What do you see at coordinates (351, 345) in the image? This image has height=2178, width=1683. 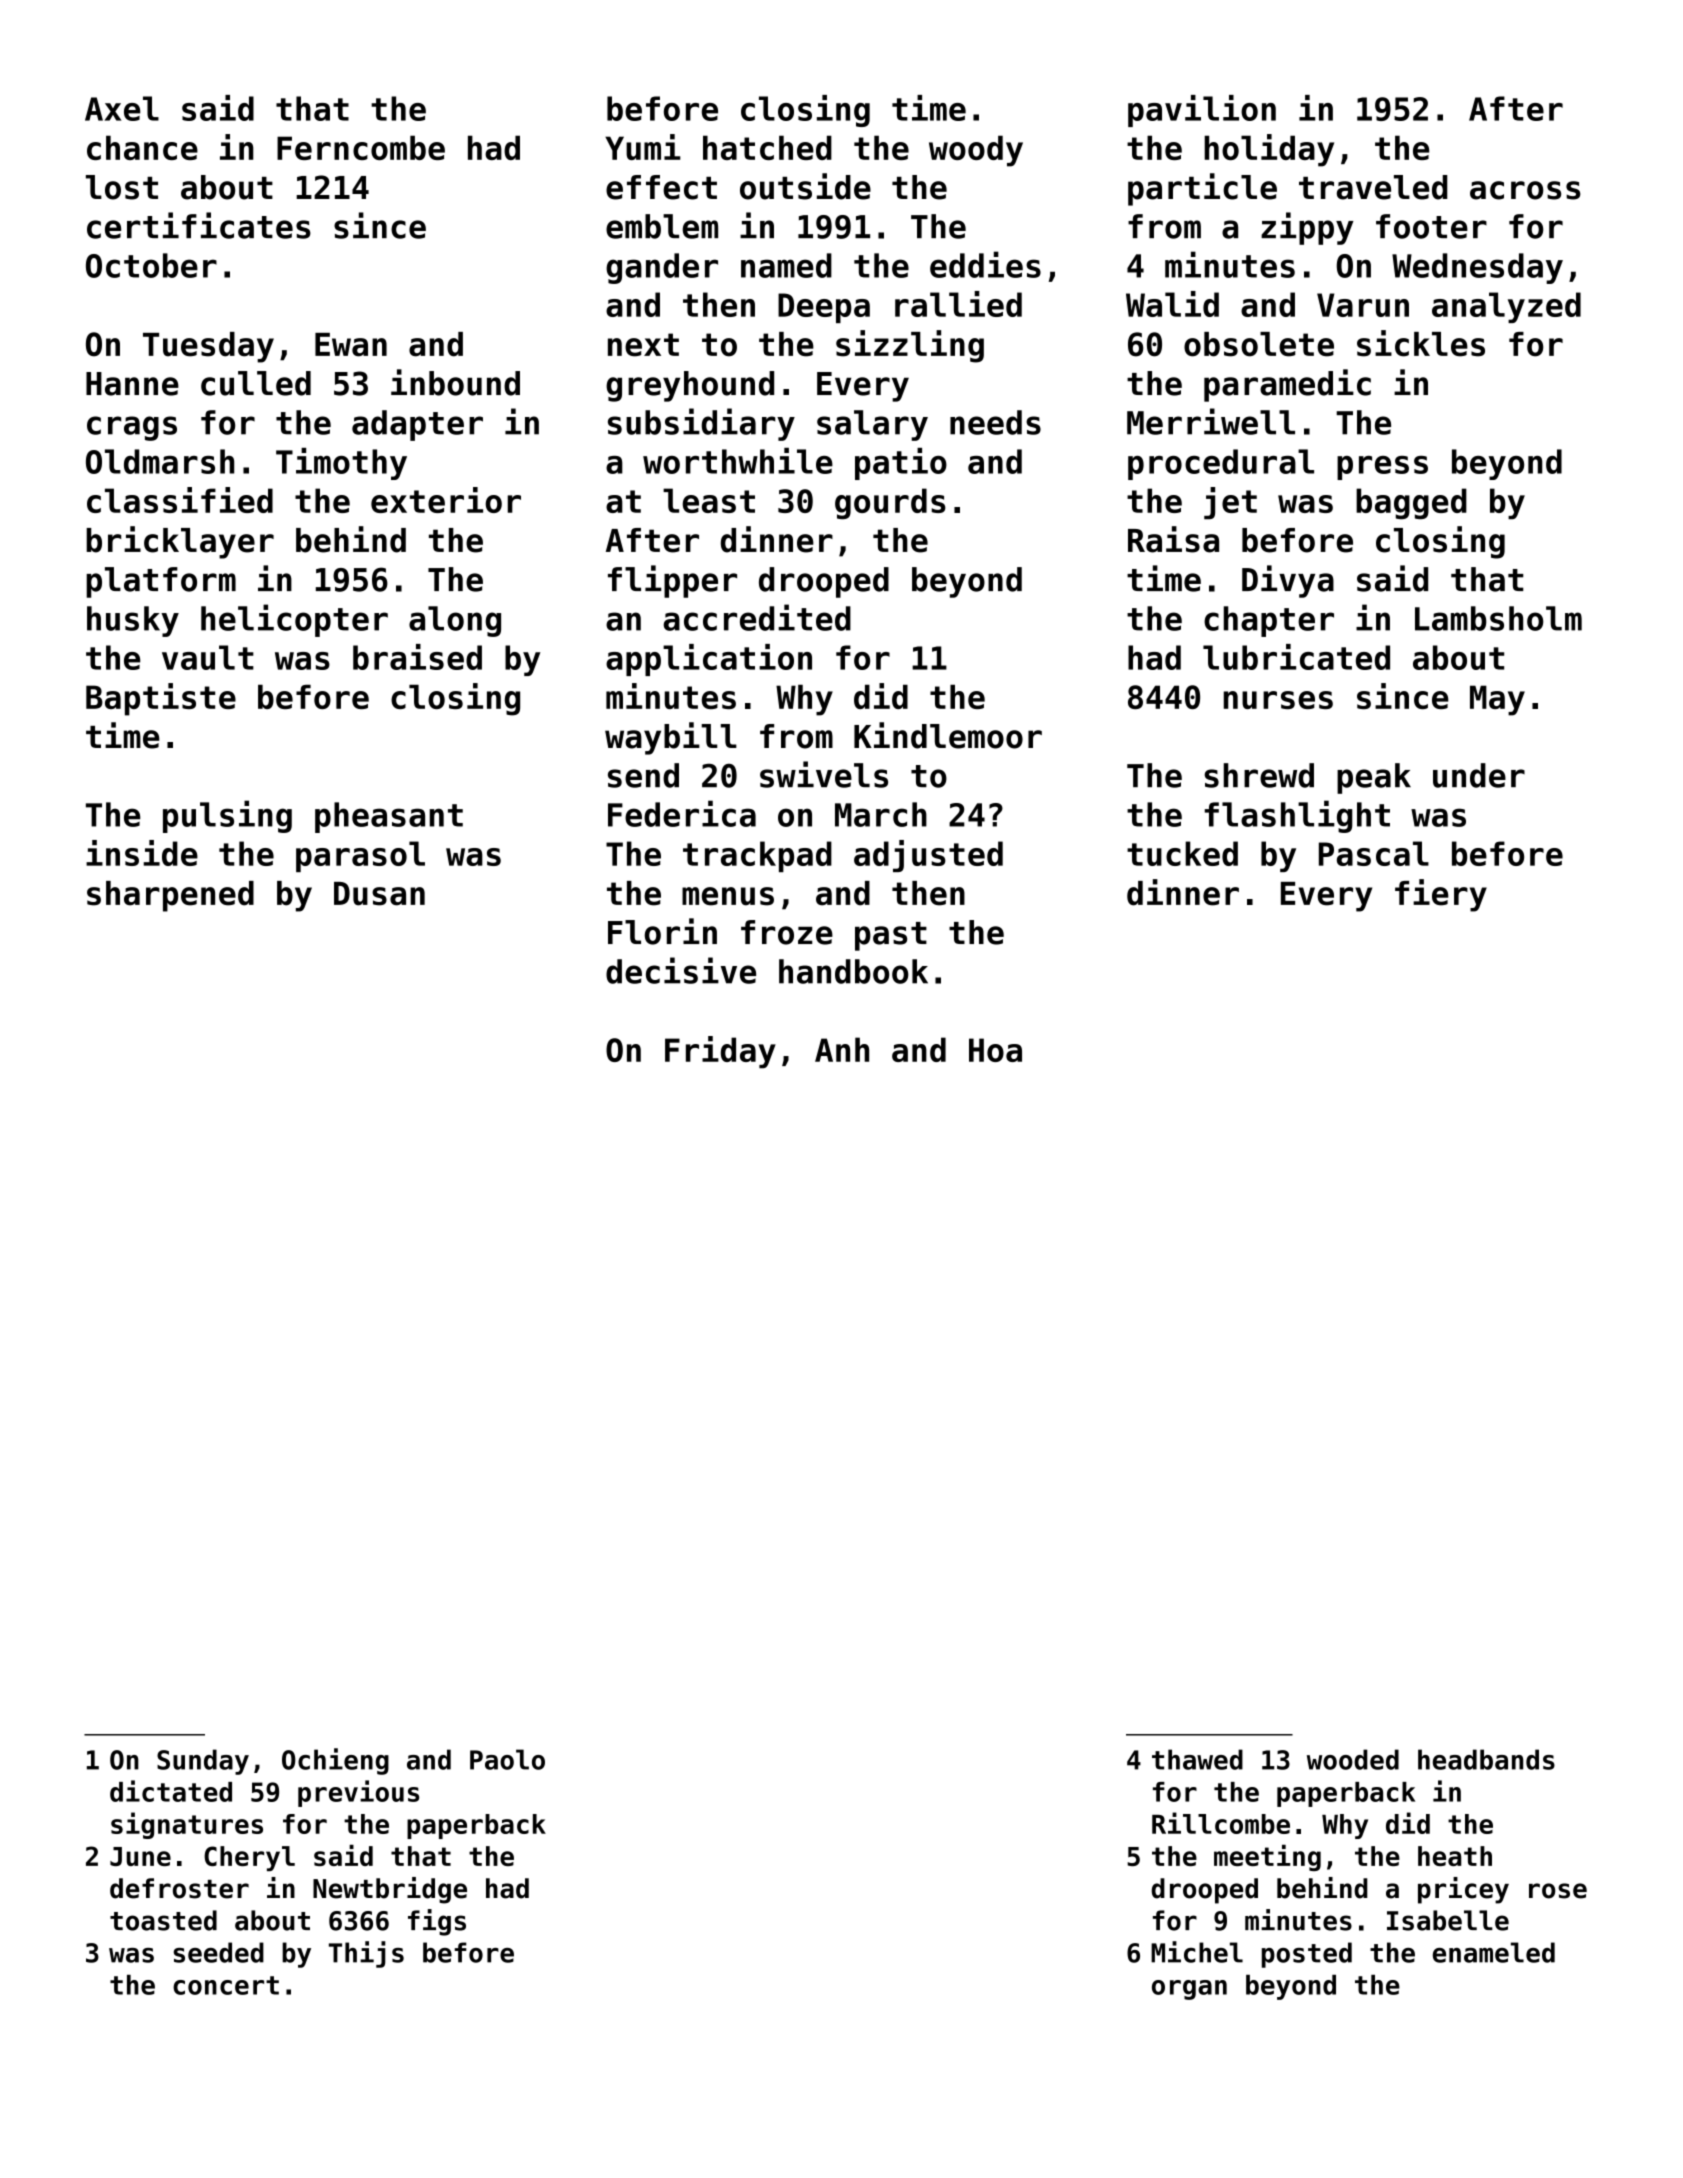 I see `Ewan` at bounding box center [351, 345].
